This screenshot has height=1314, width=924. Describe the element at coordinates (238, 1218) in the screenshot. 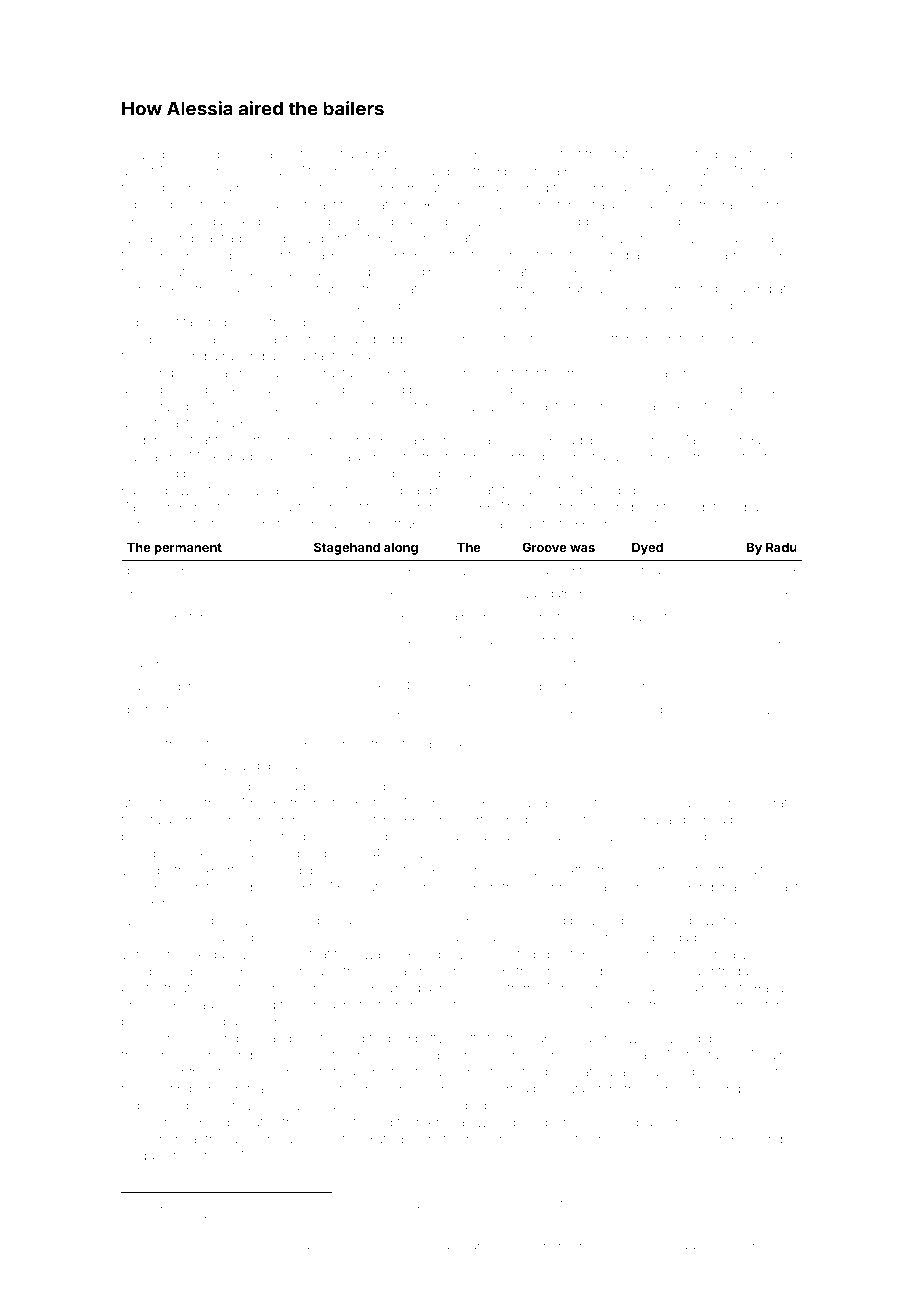

I see `Mourad` at that location.
